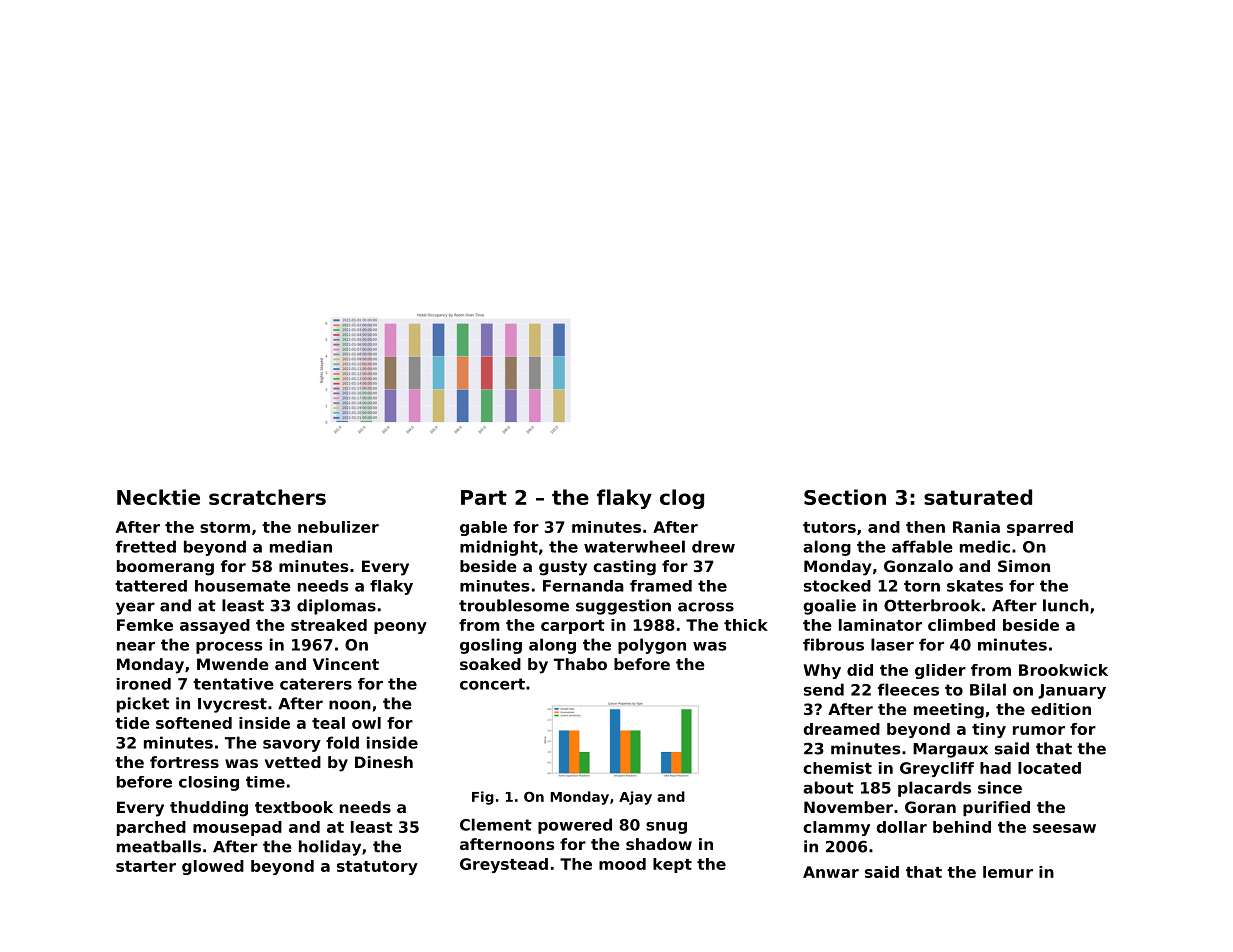 Image resolution: width=1233 pixels, height=952 pixels. What do you see at coordinates (949, 711) in the screenshot?
I see `meeting` at bounding box center [949, 711].
